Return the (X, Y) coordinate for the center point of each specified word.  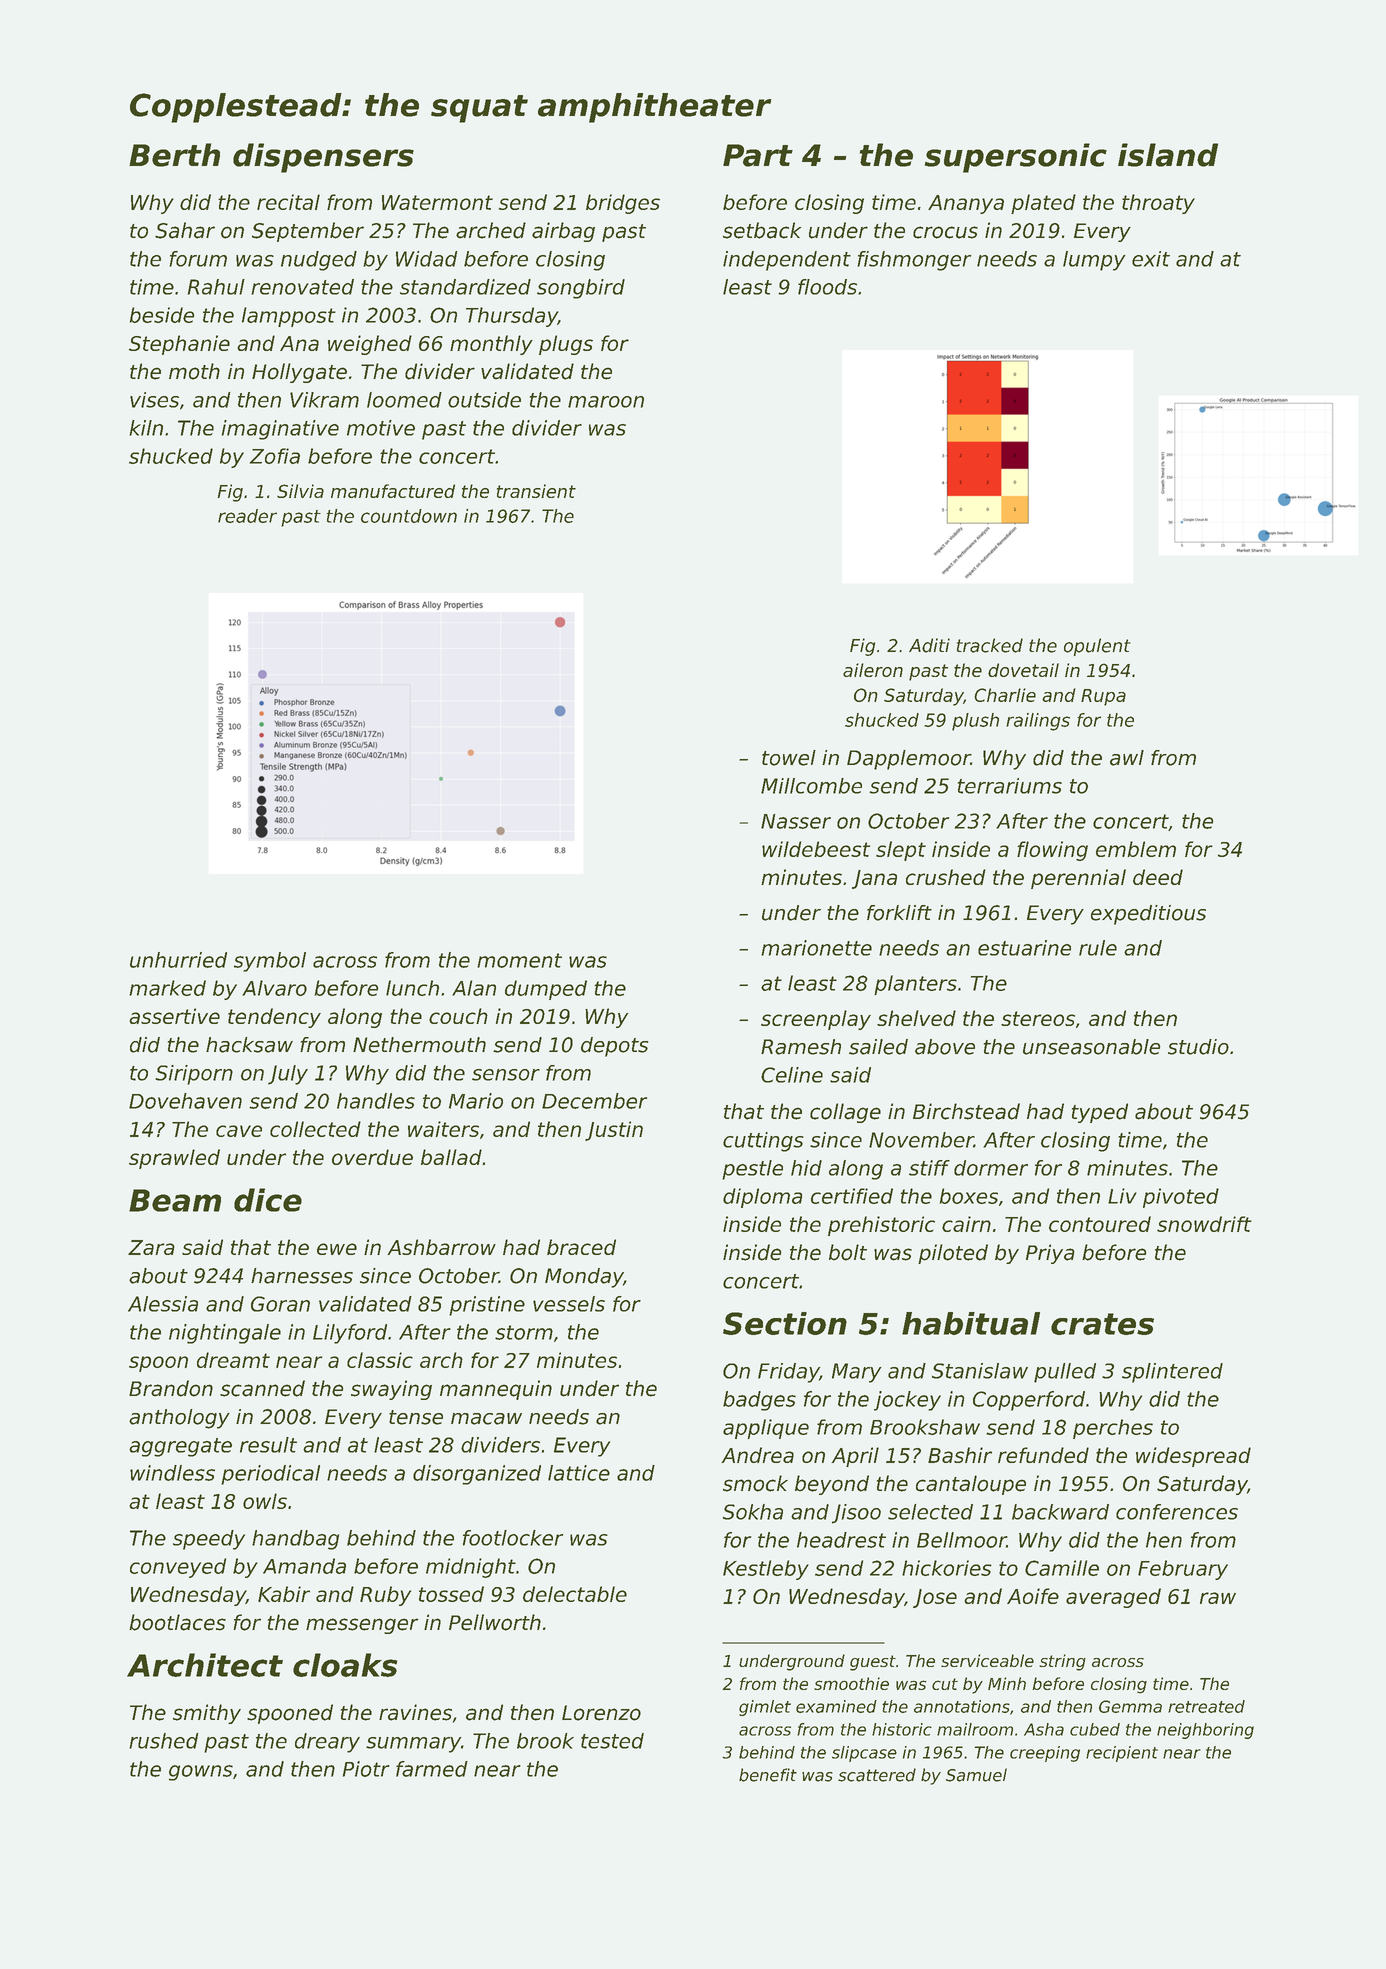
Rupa (1103, 697)
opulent (1097, 647)
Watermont (437, 202)
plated (1043, 204)
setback (762, 230)
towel (789, 758)
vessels (569, 1304)
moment (519, 960)
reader (247, 516)
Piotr (366, 1769)
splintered (1172, 1373)
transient (536, 491)
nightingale (225, 1334)
